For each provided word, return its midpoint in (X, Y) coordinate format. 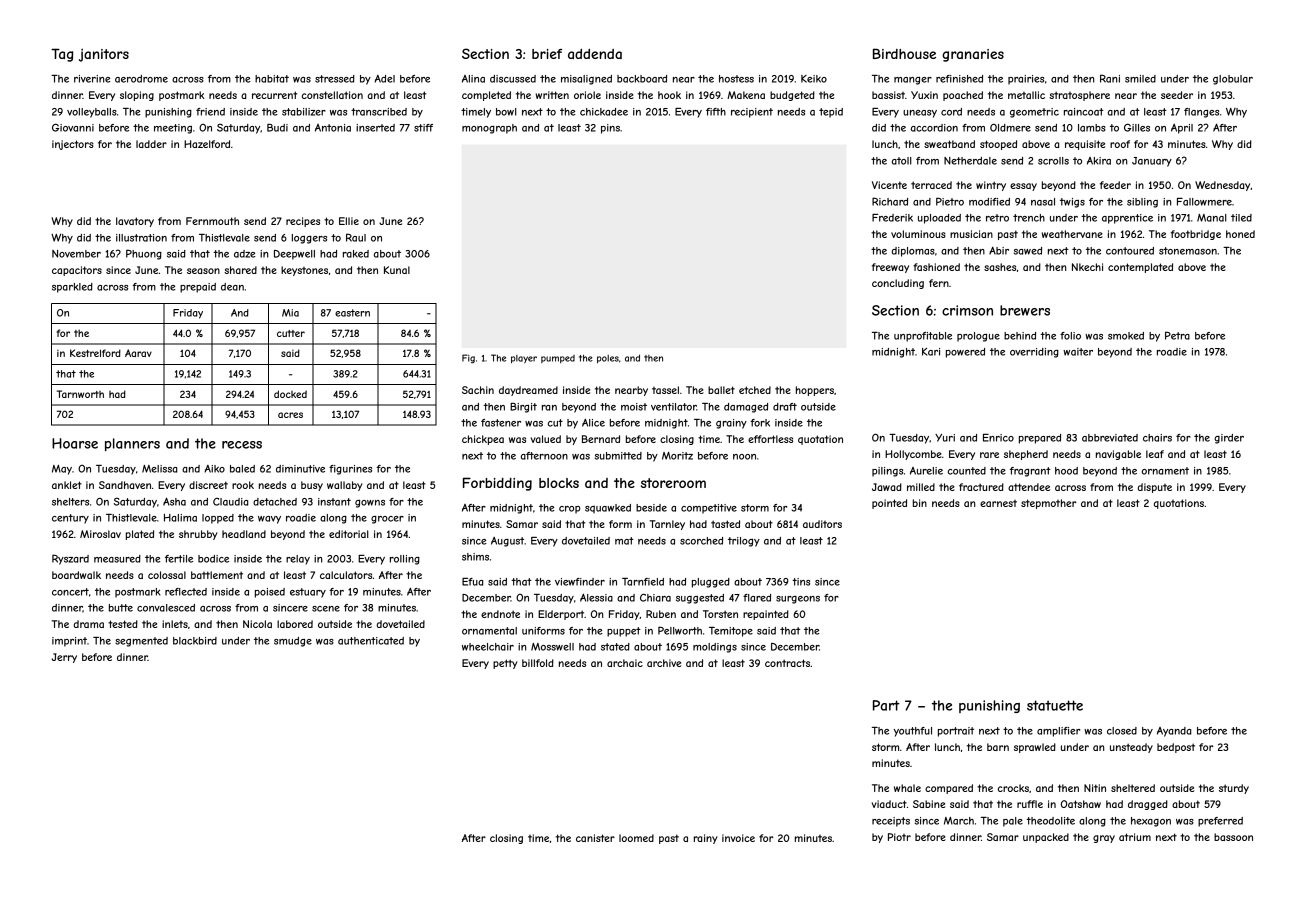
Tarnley (667, 525)
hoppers (815, 391)
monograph (489, 129)
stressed (335, 79)
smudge (293, 642)
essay (1023, 187)
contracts (787, 663)
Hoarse (75, 443)
